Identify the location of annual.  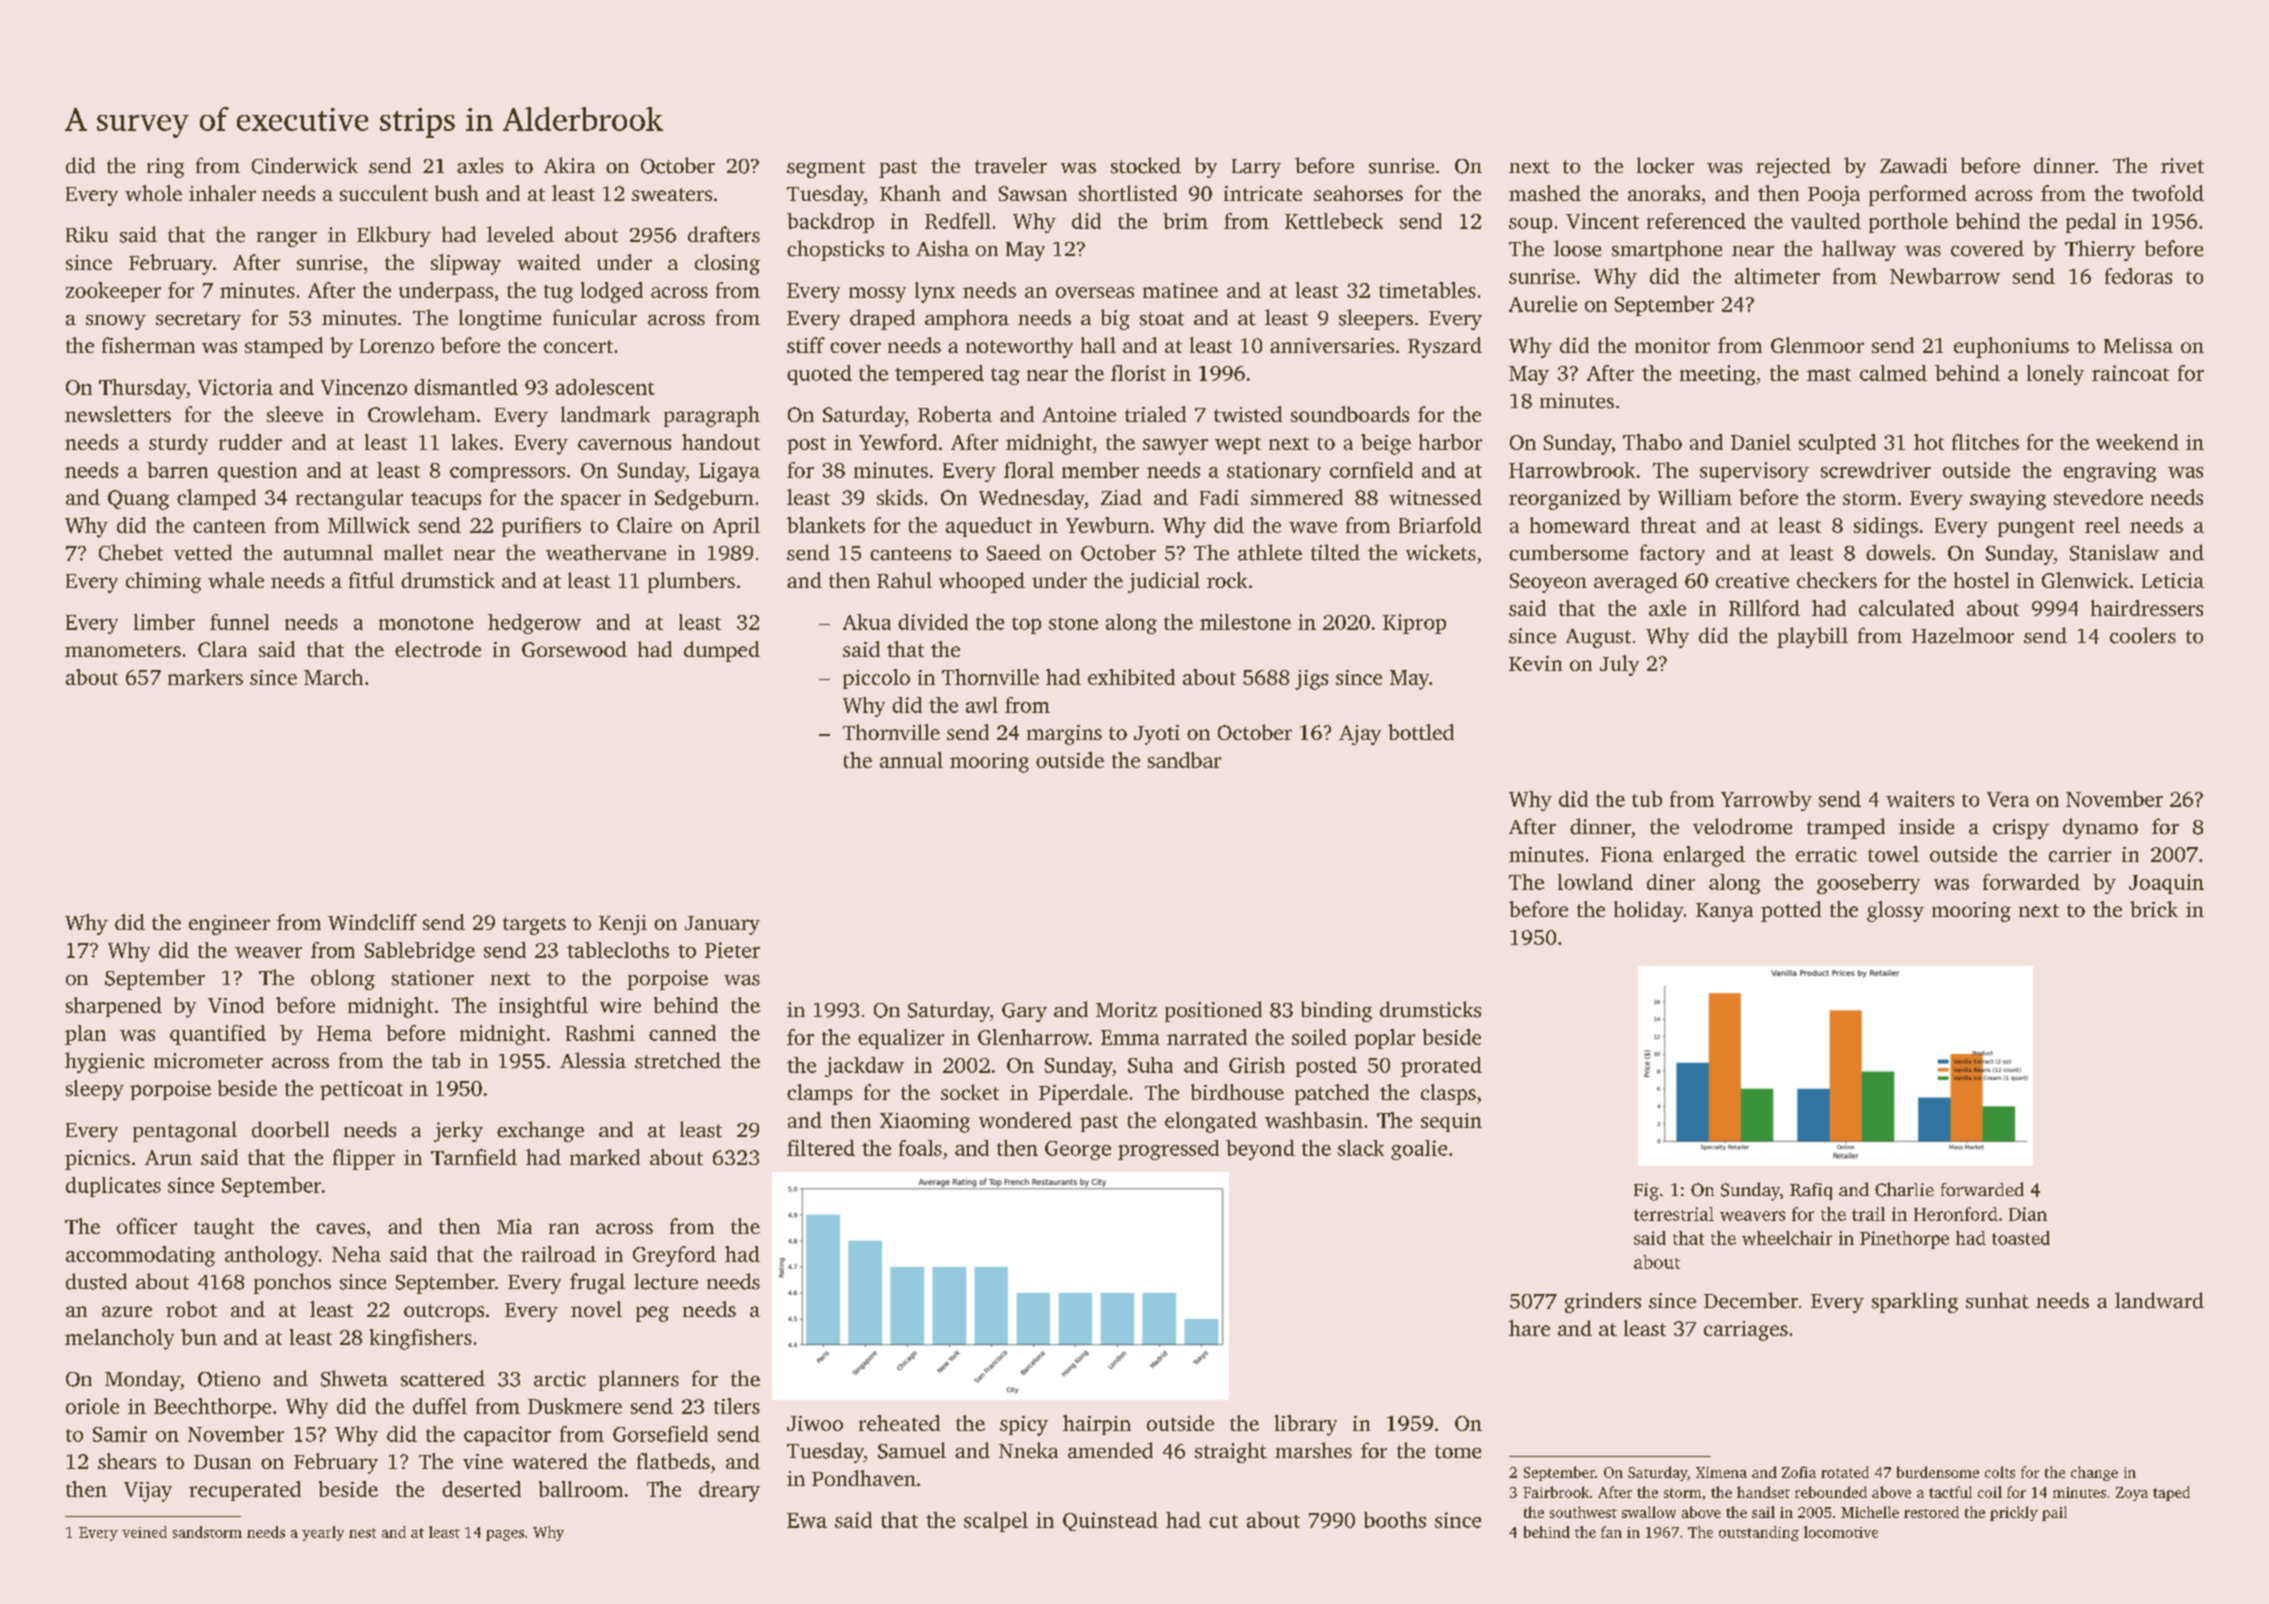
(911, 760).
